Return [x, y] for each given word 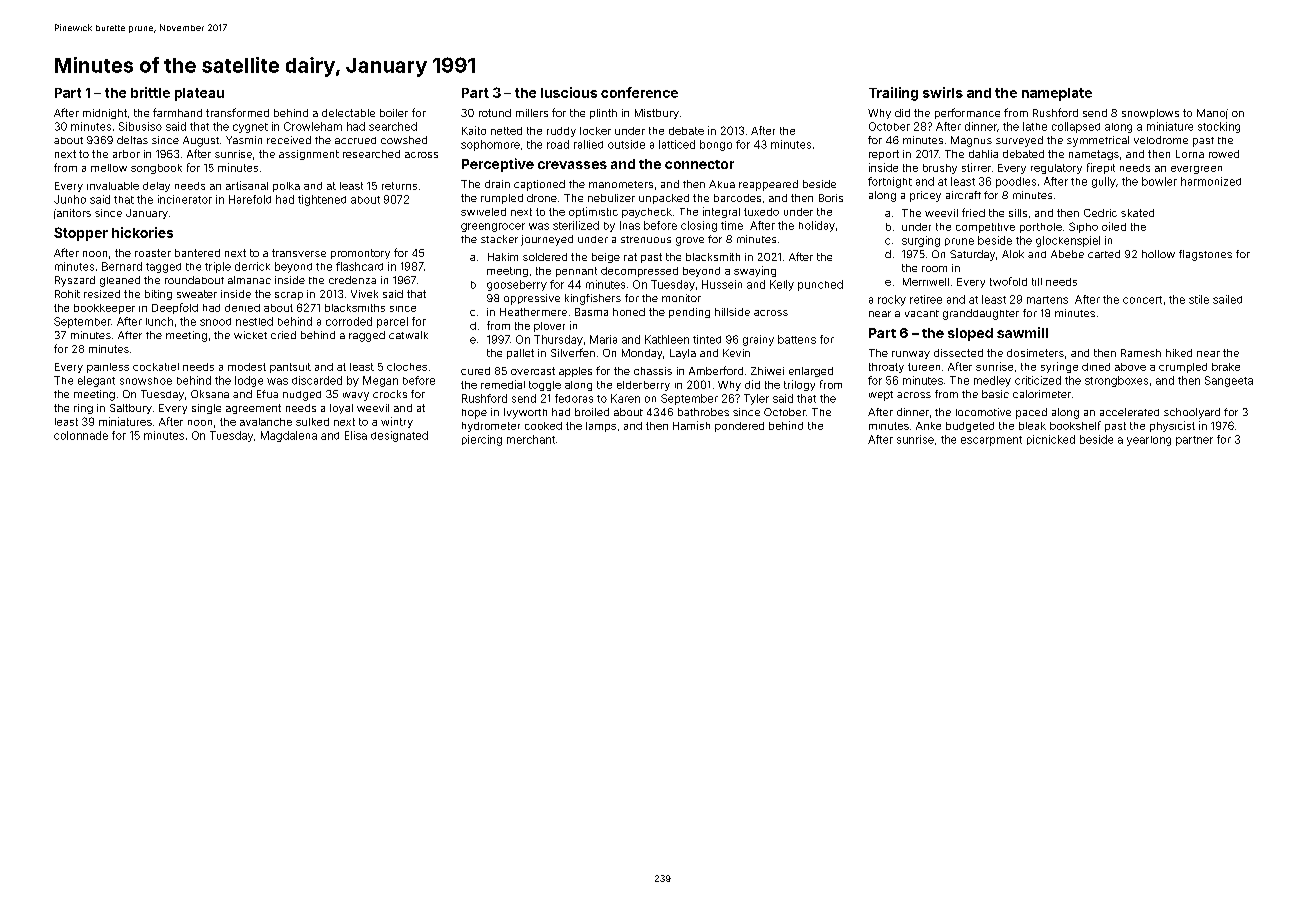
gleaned [120, 281]
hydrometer [491, 427]
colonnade [81, 435]
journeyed [547, 240]
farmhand [177, 112]
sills [1018, 213]
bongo [716, 145]
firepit [1101, 168]
